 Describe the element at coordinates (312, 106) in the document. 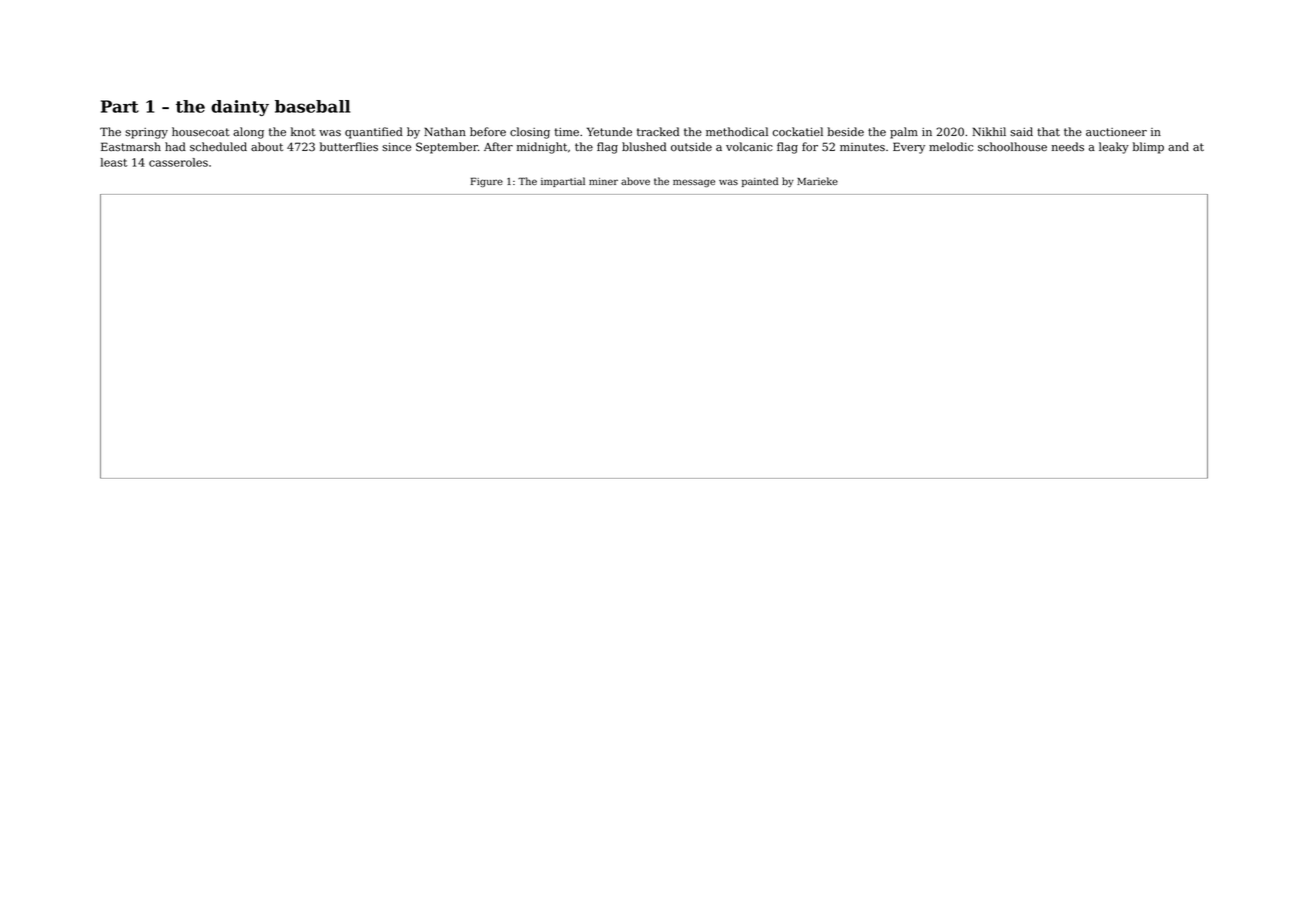

I see `baseball` at that location.
